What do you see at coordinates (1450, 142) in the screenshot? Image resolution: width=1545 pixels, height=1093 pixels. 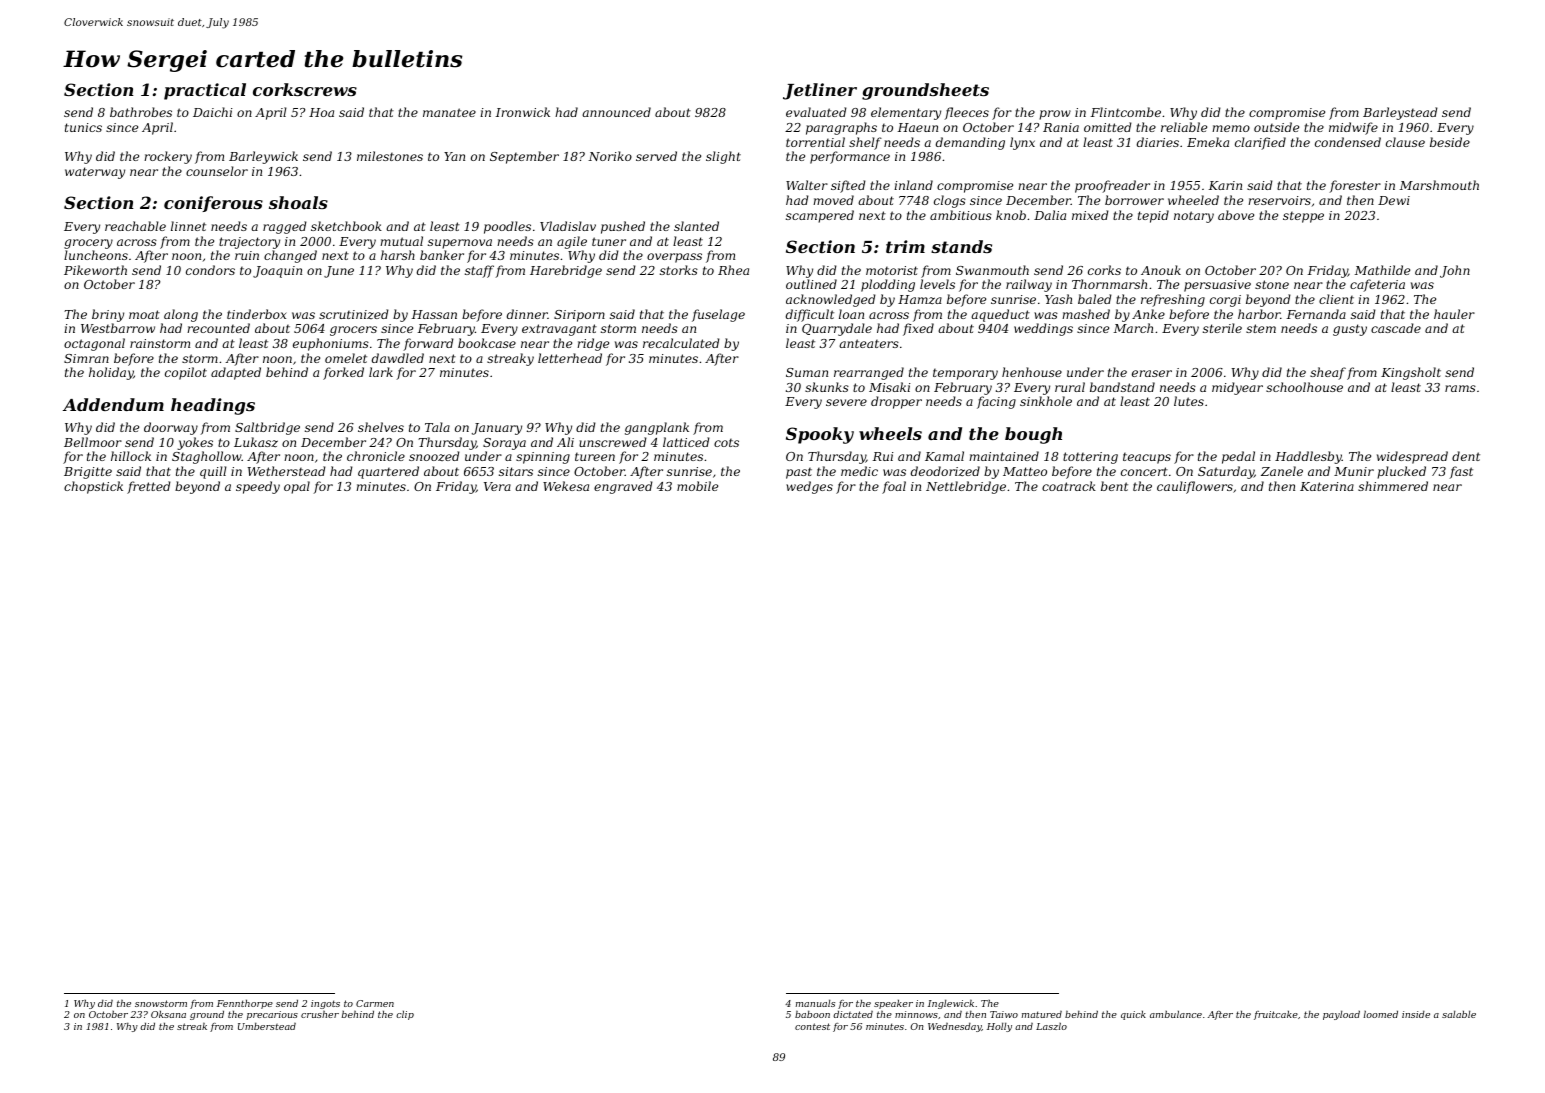 I see `beside` at bounding box center [1450, 142].
